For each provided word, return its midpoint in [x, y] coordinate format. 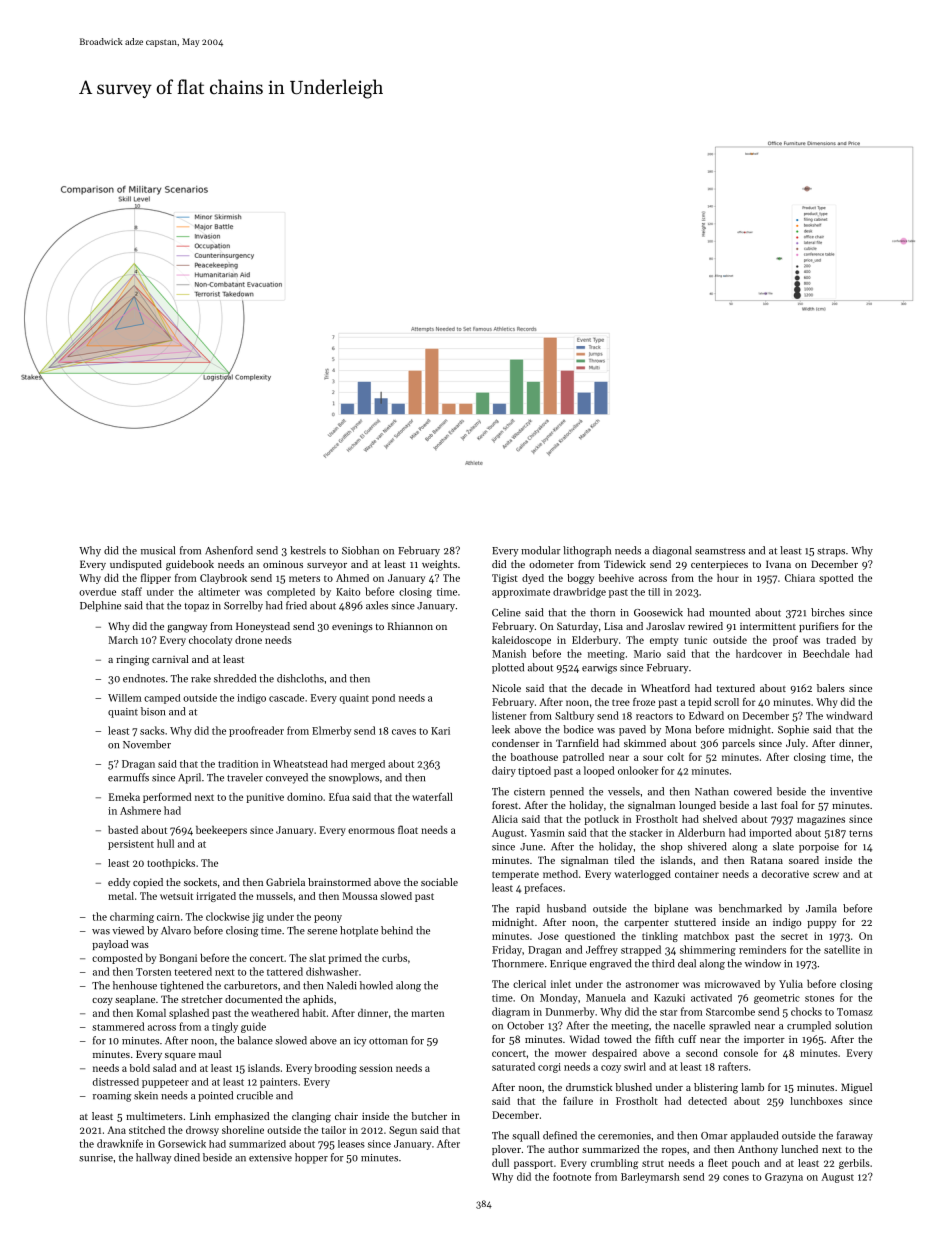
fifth [664, 1039]
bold [140, 1068]
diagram [511, 1012]
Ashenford [229, 550]
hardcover [759, 653]
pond [383, 699]
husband [566, 908]
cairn [168, 917]
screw [826, 875]
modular [541, 550]
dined [187, 1157]
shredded [235, 678]
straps [831, 552]
